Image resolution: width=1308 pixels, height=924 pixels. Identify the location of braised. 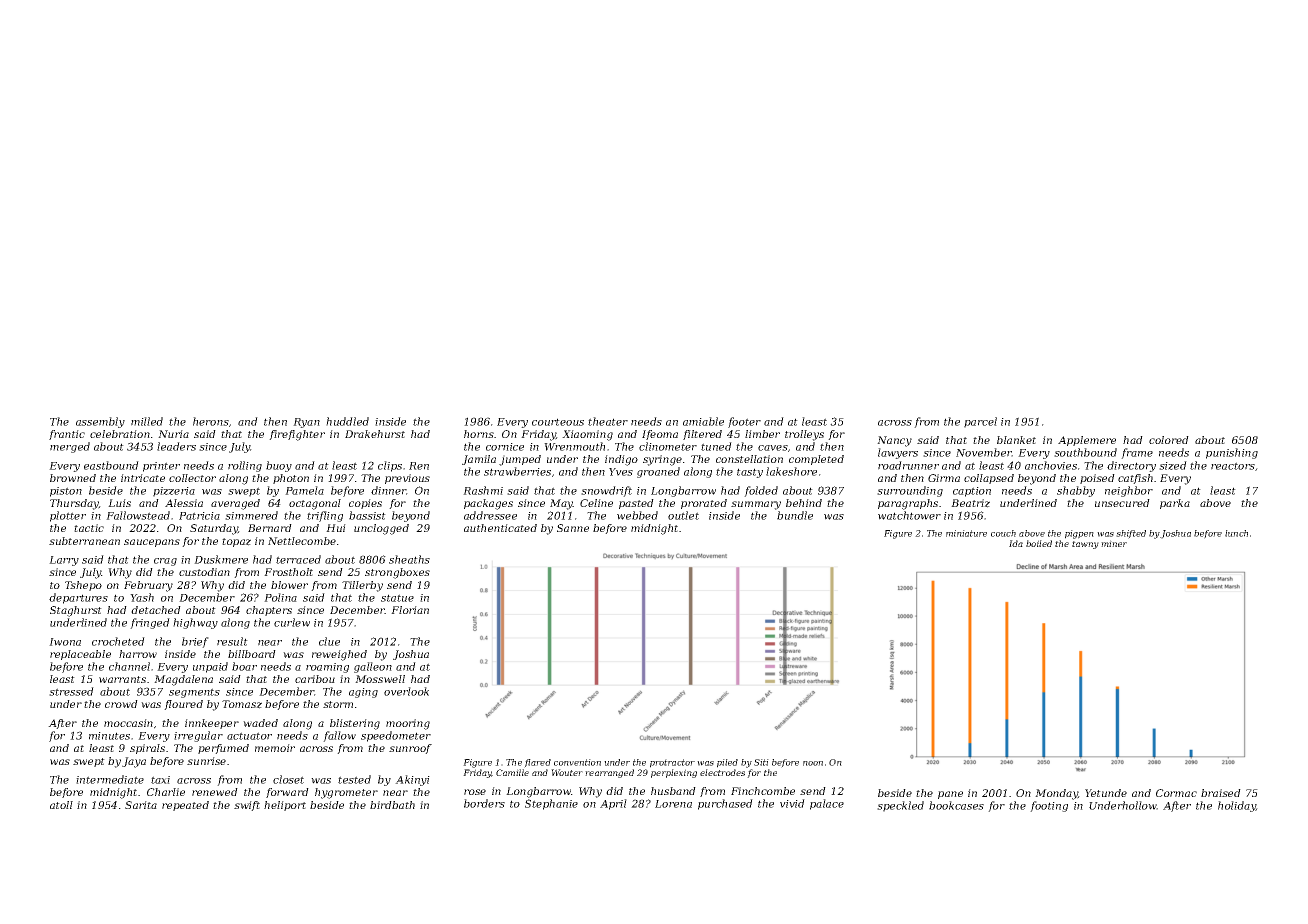
(1221, 793).
